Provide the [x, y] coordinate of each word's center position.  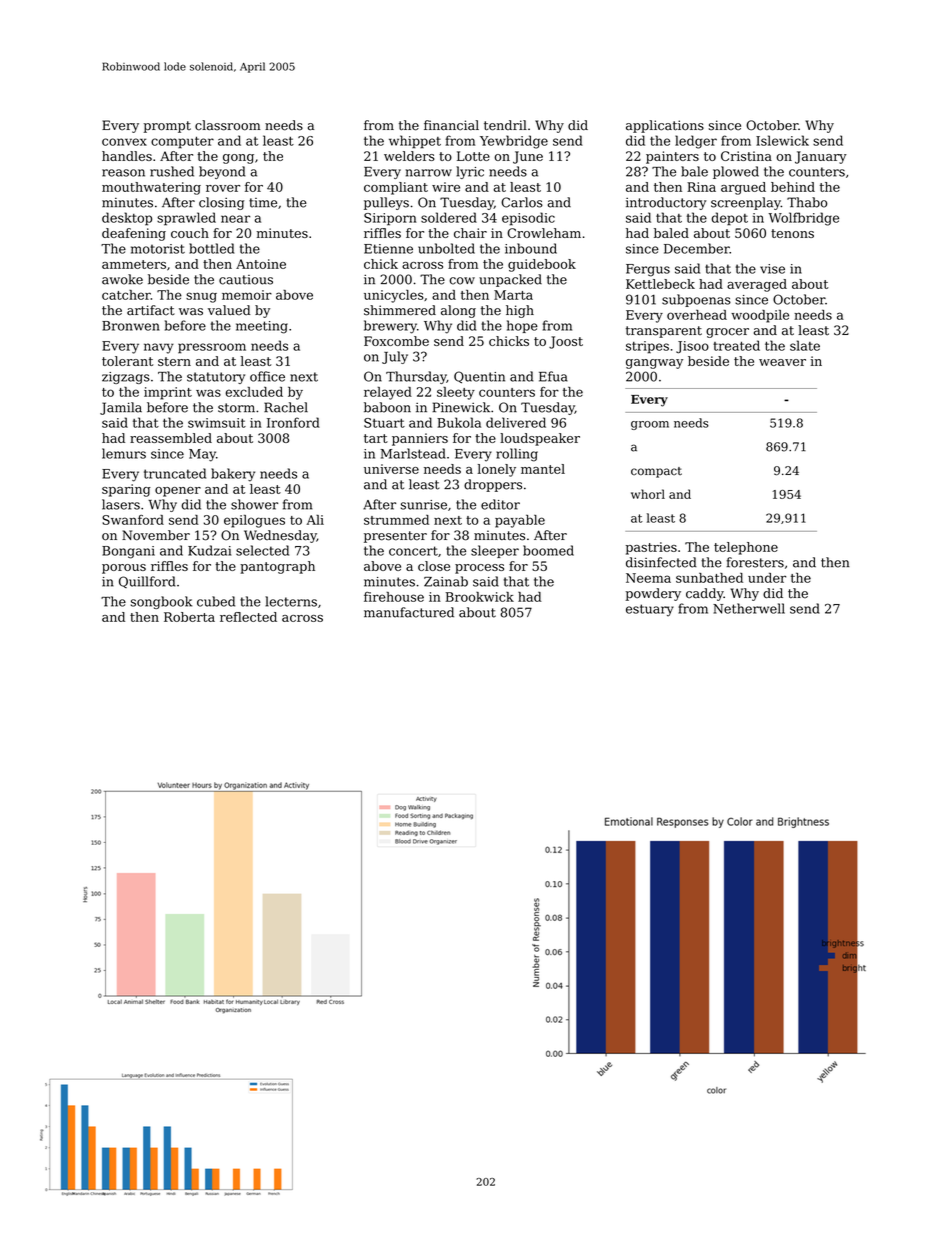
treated [736, 345]
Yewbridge [514, 142]
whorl [648, 494]
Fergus [648, 270]
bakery [233, 475]
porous [124, 569]
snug [201, 297]
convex [124, 142]
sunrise [424, 505]
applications [665, 126]
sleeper [495, 551]
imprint [168, 393]
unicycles [394, 296]
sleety [456, 393]
